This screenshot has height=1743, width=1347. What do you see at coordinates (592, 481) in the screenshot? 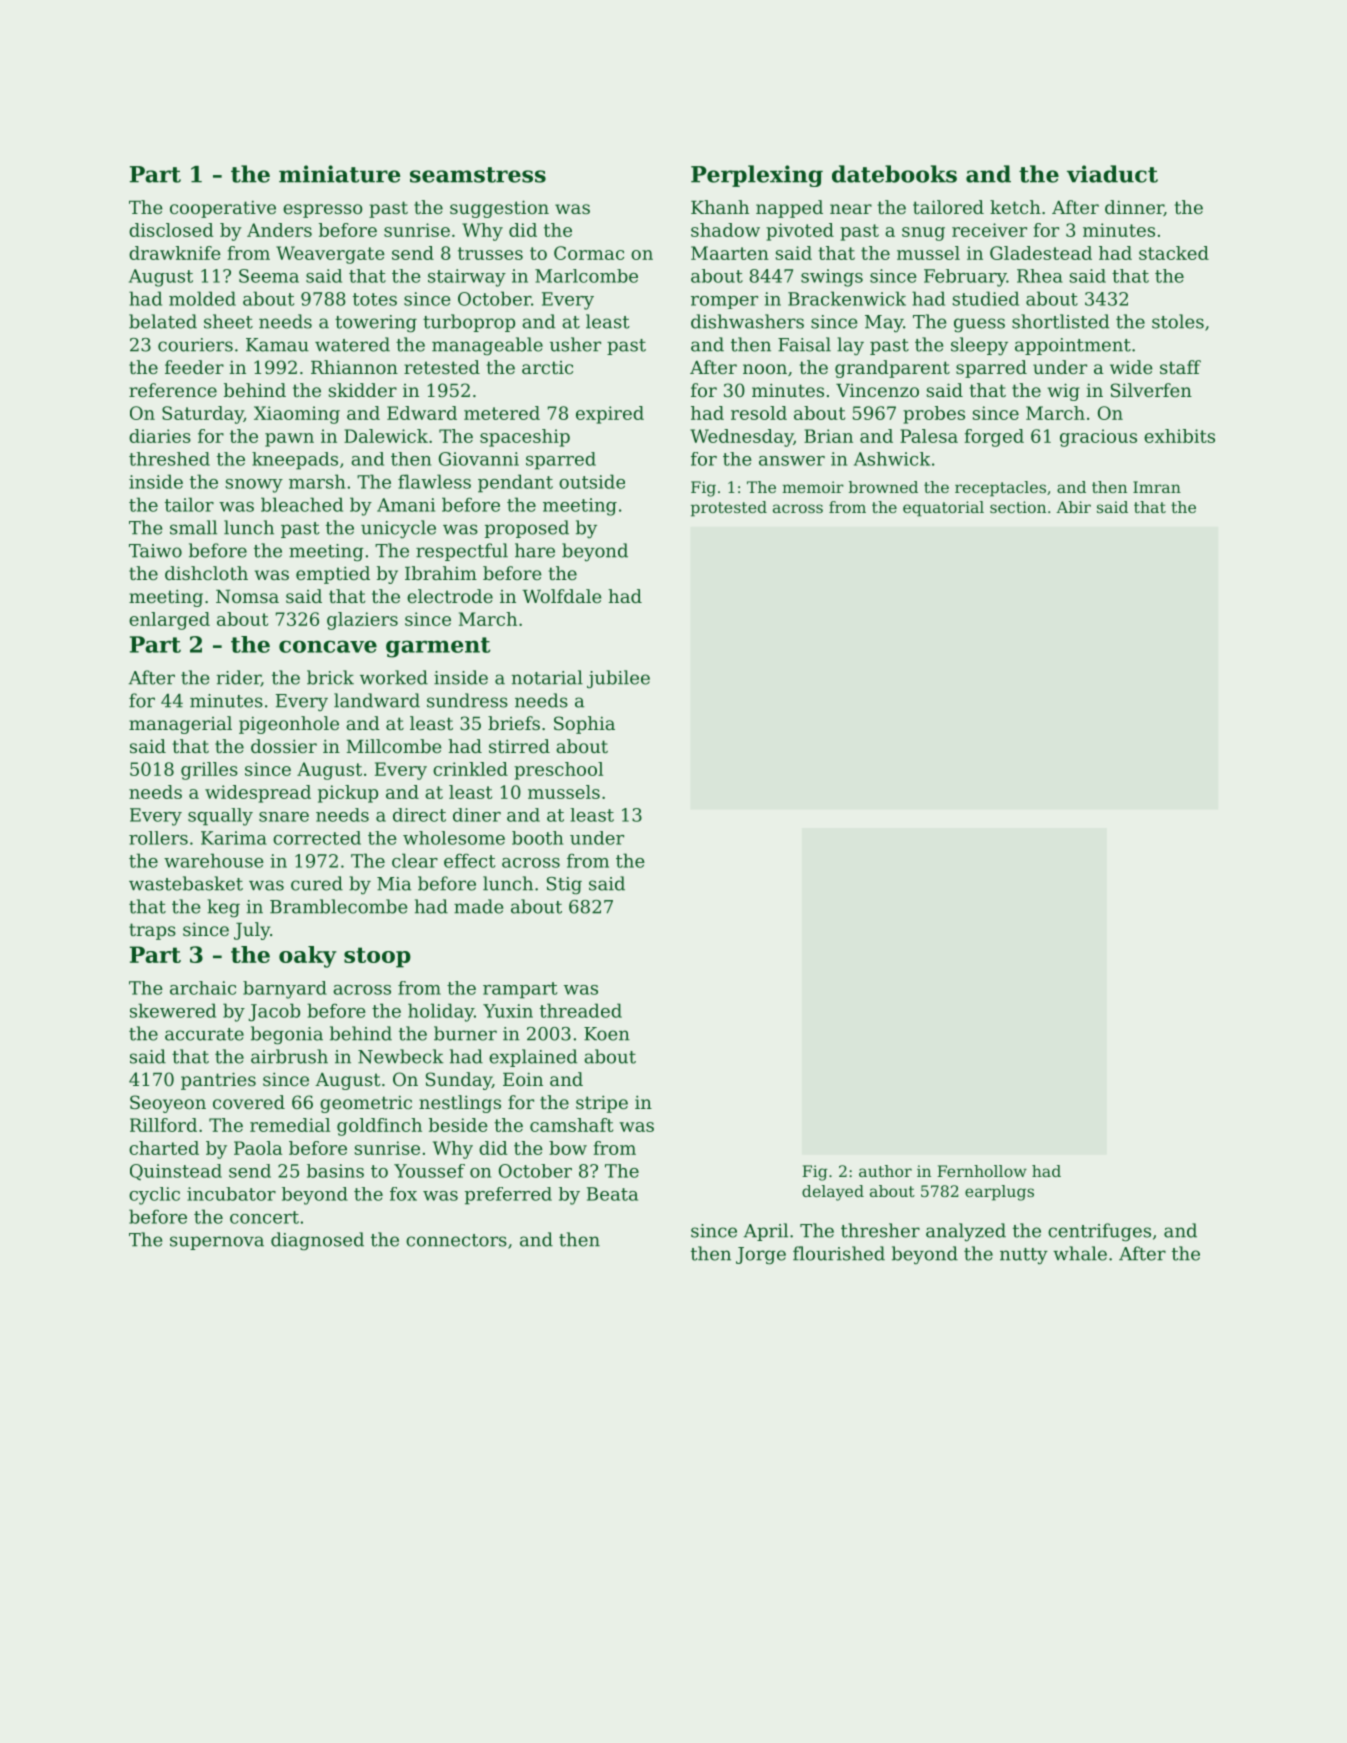
I see `outside` at bounding box center [592, 481].
